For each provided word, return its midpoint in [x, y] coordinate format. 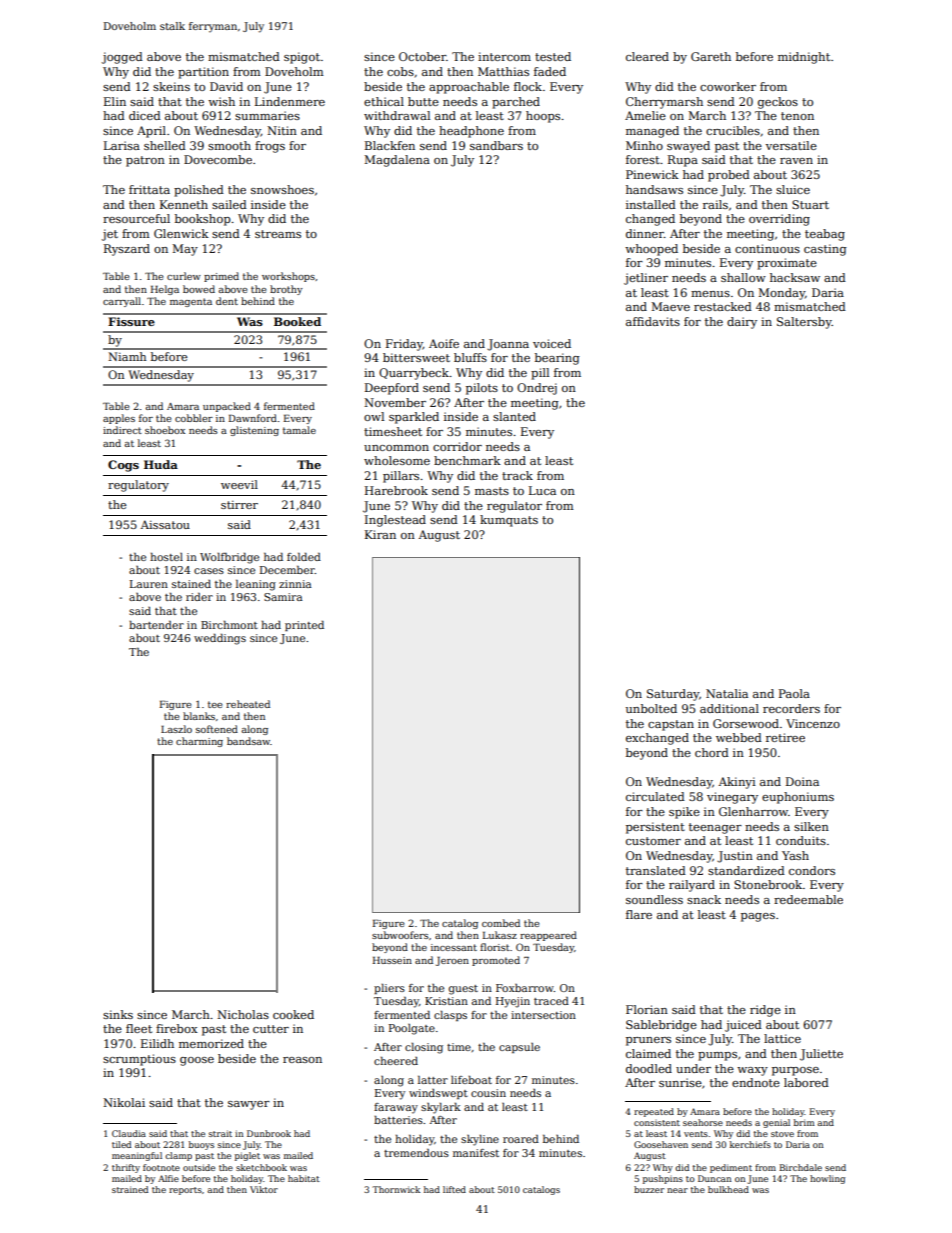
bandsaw [248, 741]
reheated [248, 704]
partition [203, 73]
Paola [794, 693]
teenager [715, 828]
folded [304, 557]
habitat [304, 1178]
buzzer [649, 1189]
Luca [542, 490]
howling [827, 1179]
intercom [504, 56]
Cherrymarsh [664, 103]
